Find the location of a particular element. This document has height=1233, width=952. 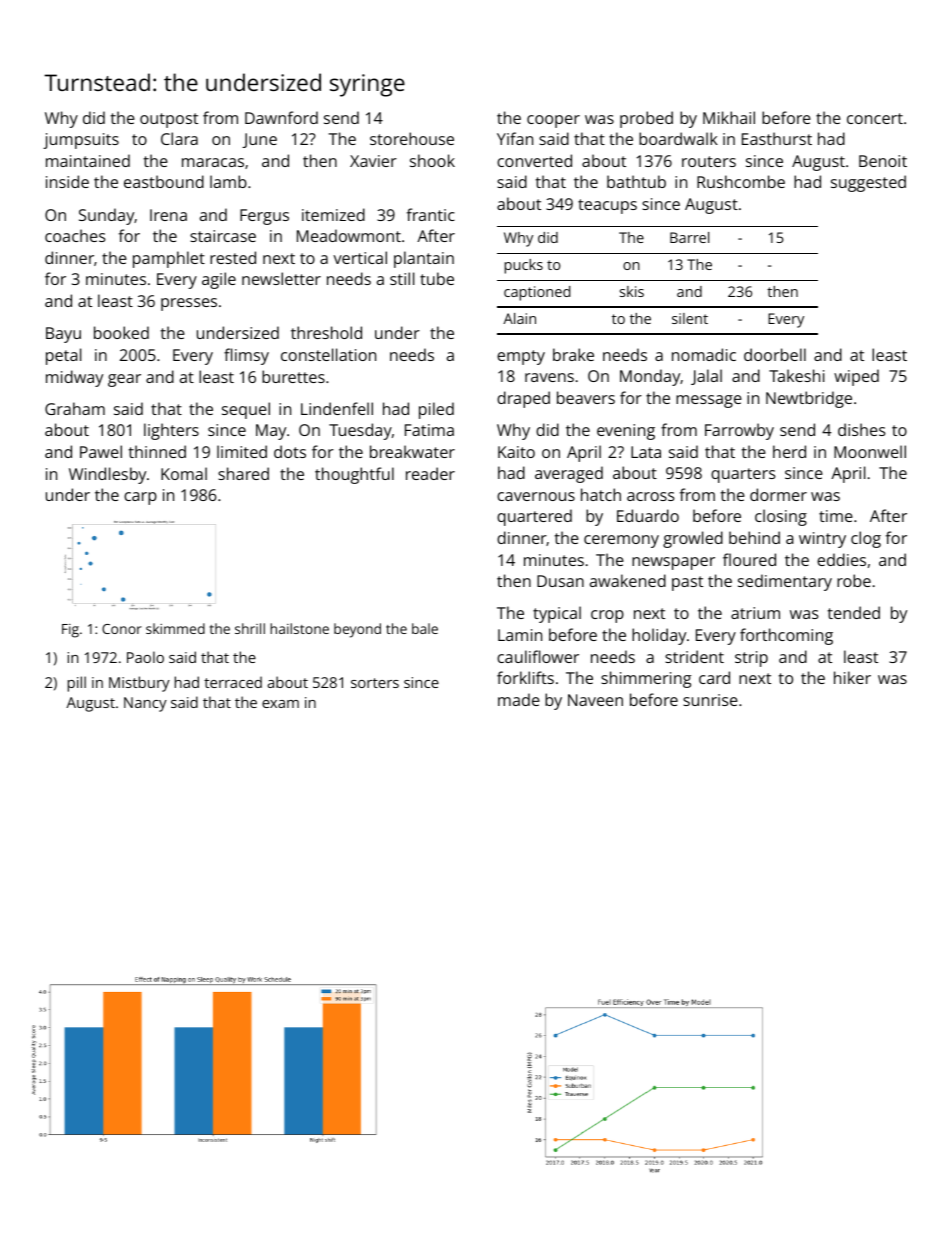

made is located at coordinates (519, 699).
